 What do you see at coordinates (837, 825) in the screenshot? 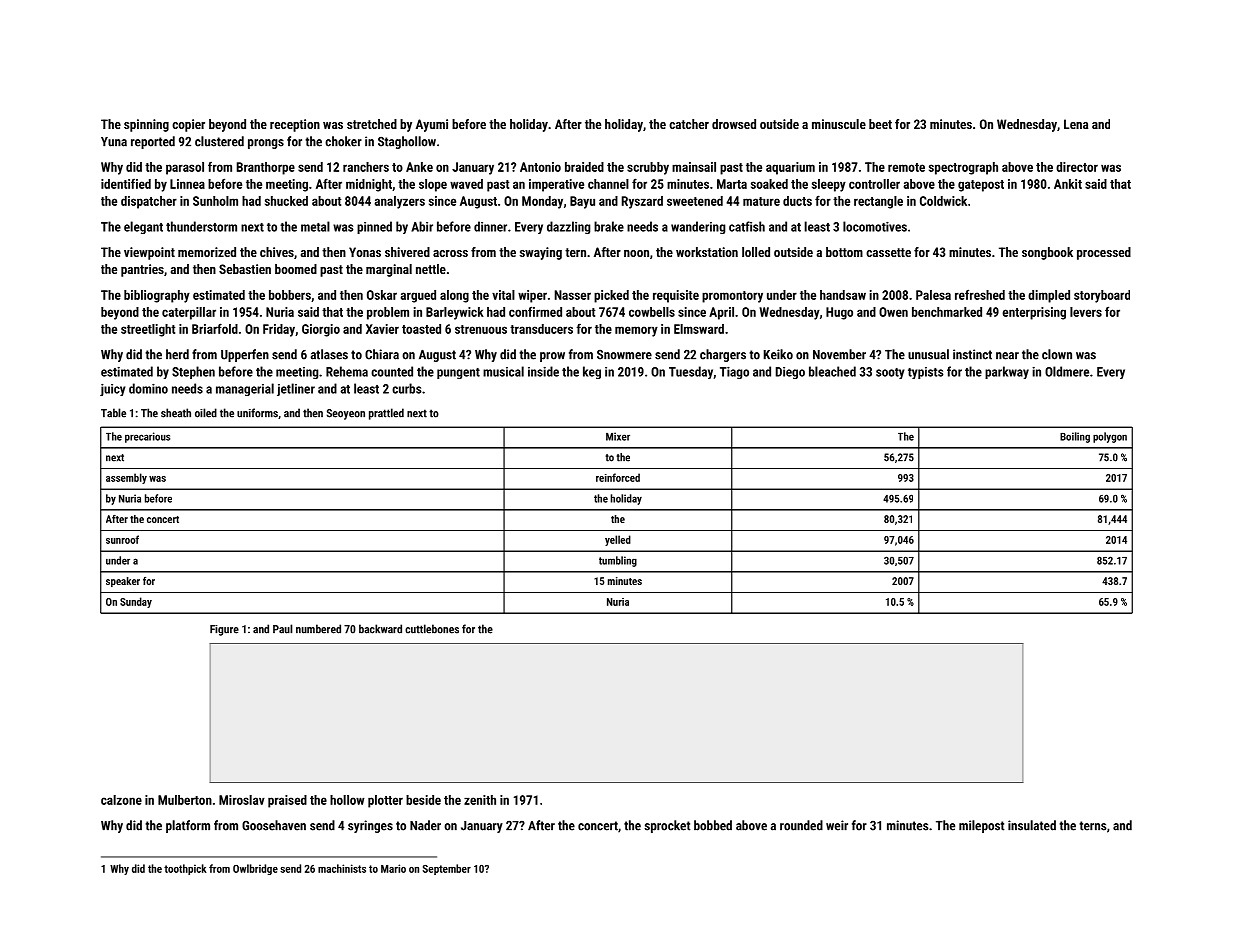
I see `weir` at bounding box center [837, 825].
